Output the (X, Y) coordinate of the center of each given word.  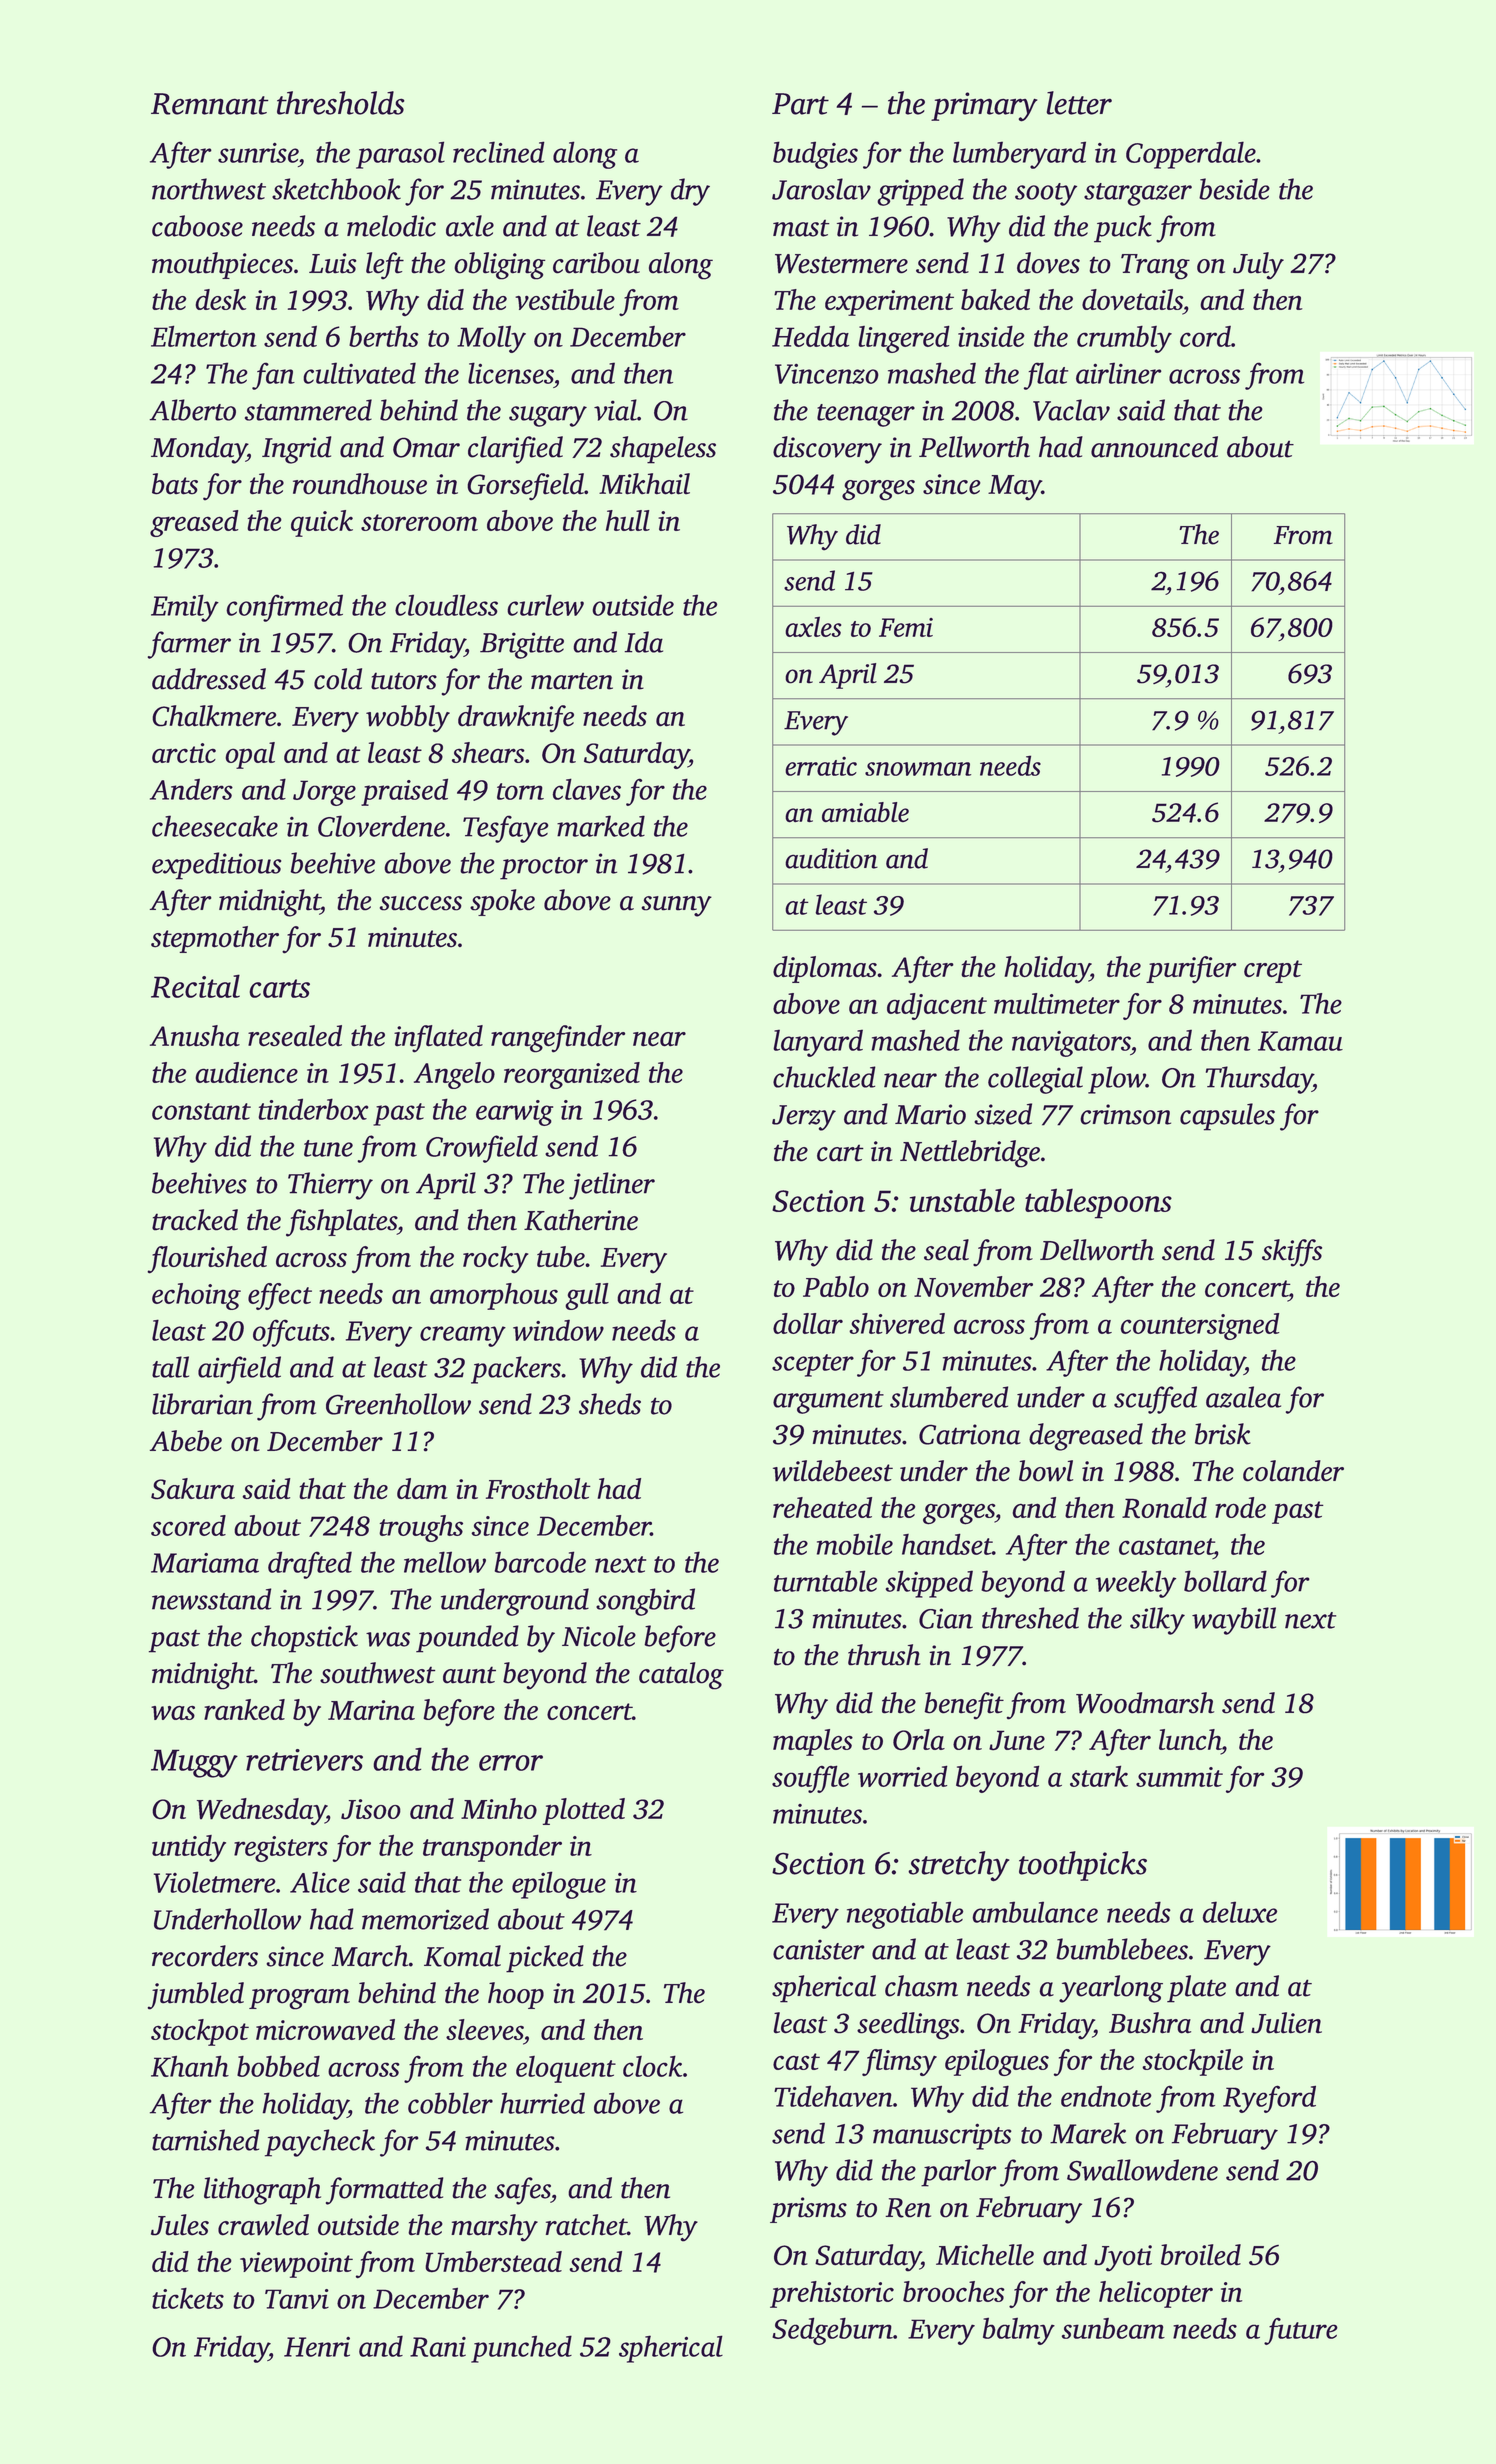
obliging (500, 266)
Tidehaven (833, 2096)
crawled (263, 2225)
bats (175, 484)
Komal (462, 1956)
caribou (596, 263)
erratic (821, 766)
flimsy (899, 2062)
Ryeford (1269, 2099)
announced (1154, 447)
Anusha (195, 1036)
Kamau (1300, 1041)
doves (1048, 263)
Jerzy (804, 1118)
